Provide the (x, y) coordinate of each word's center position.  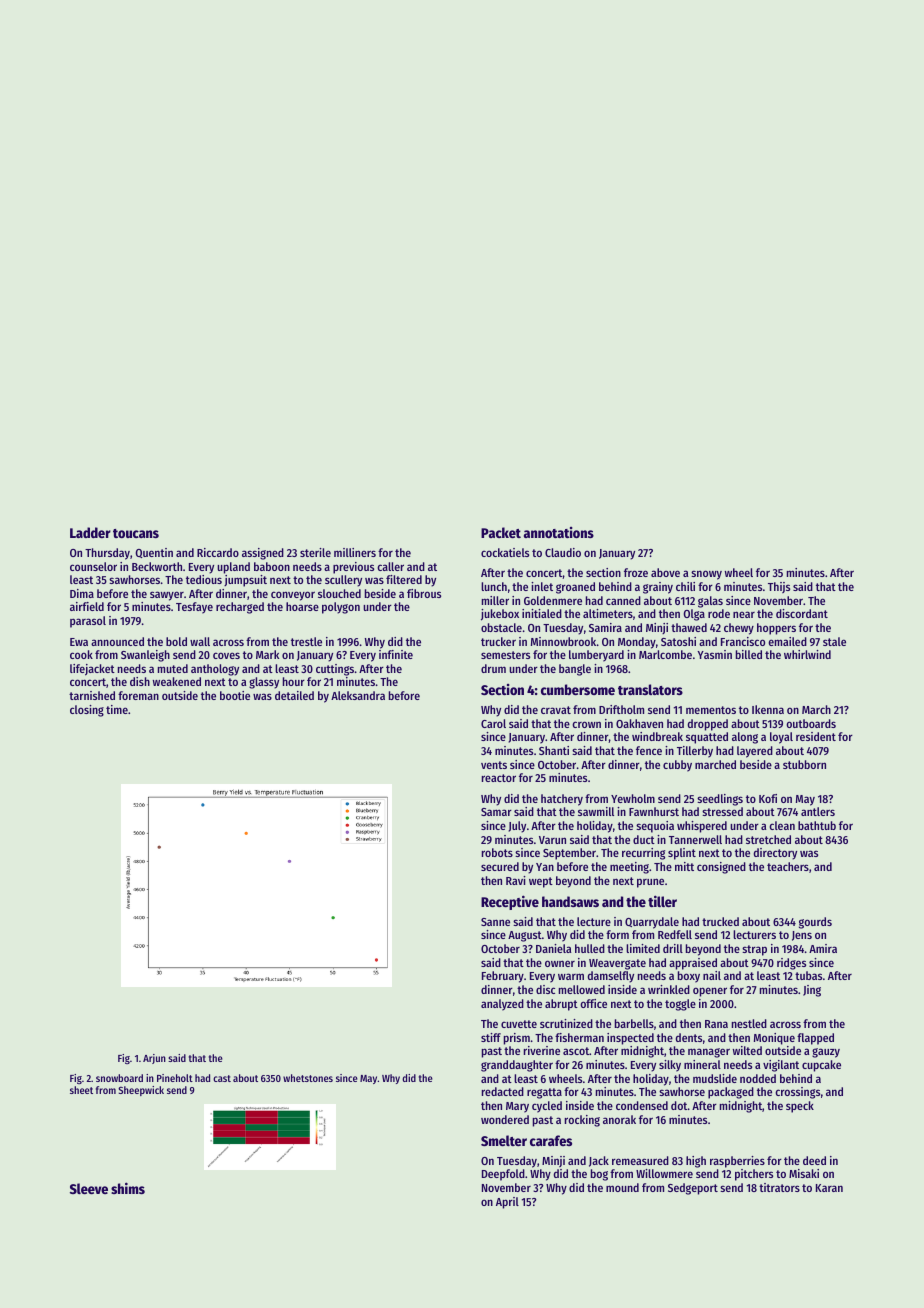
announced (117, 641)
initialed (542, 613)
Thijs (779, 587)
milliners (355, 552)
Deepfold (503, 1175)
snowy (706, 575)
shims (128, 1188)
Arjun (154, 1059)
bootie (235, 695)
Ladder (90, 532)
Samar (496, 812)
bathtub (817, 825)
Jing (812, 991)
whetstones (308, 1078)
